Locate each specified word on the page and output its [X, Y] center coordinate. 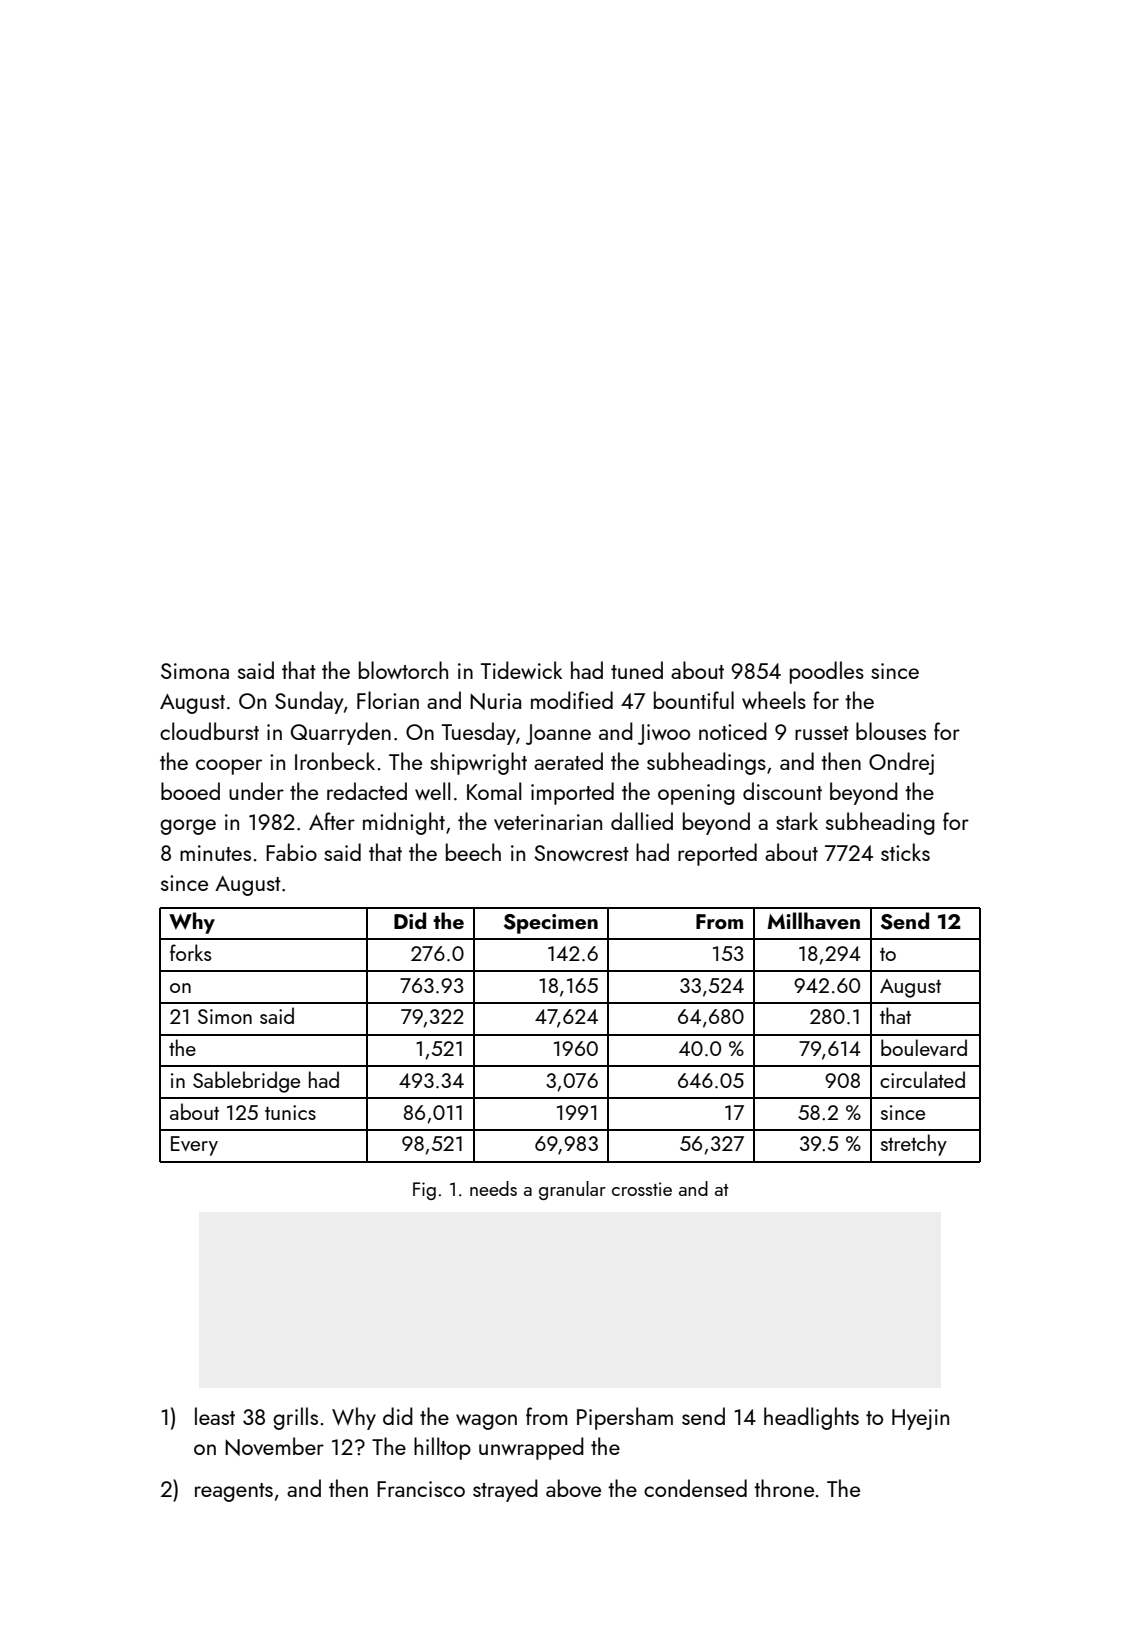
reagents [234, 1492]
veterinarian [548, 822]
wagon [486, 1422]
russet [822, 733]
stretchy [914, 1145]
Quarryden [341, 733]
